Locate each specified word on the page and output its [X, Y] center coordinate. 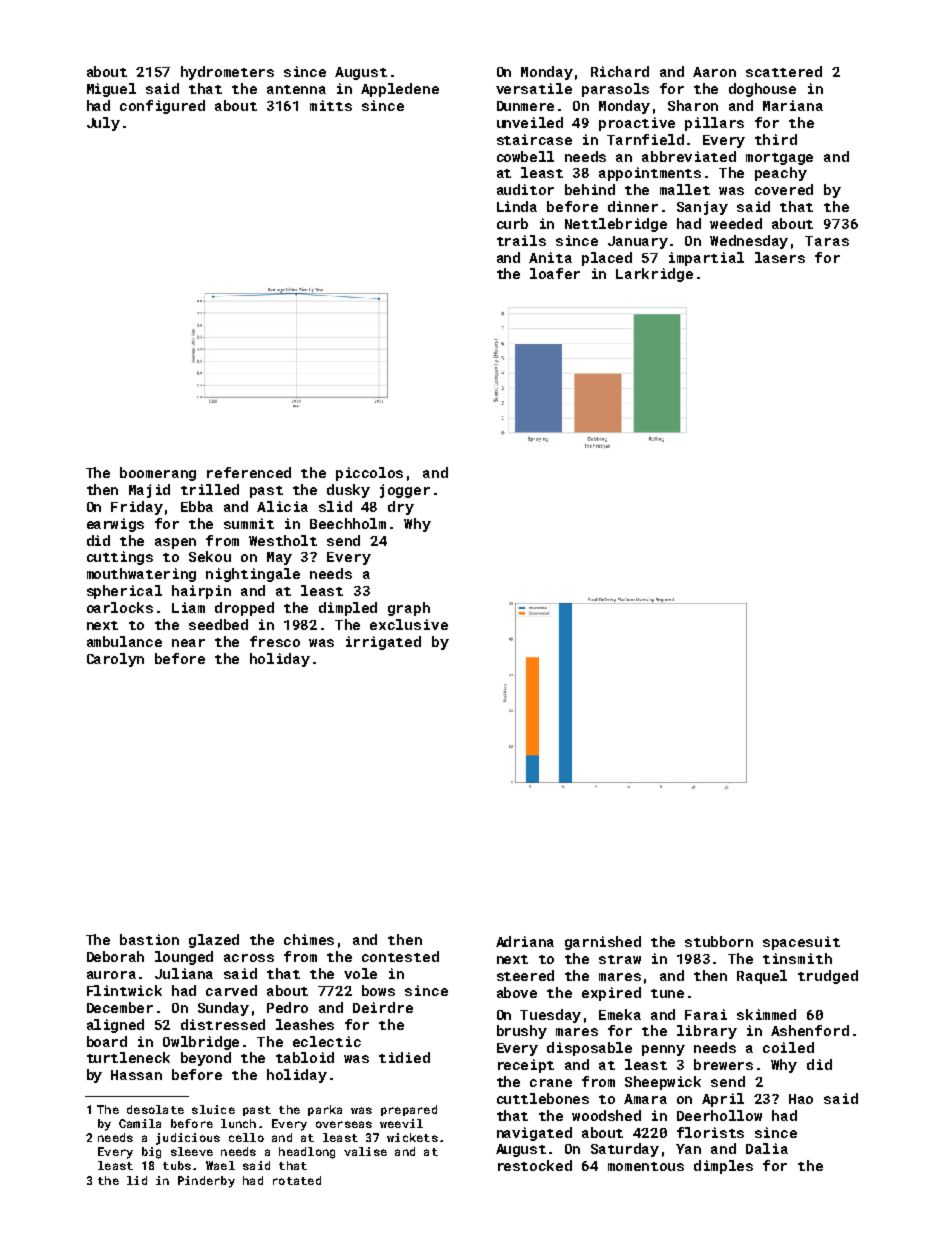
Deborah [115, 956]
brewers [723, 1064]
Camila [140, 1123]
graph [409, 609]
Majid [149, 491]
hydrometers [227, 73]
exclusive [409, 624]
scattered [784, 71]
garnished [603, 943]
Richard [620, 71]
